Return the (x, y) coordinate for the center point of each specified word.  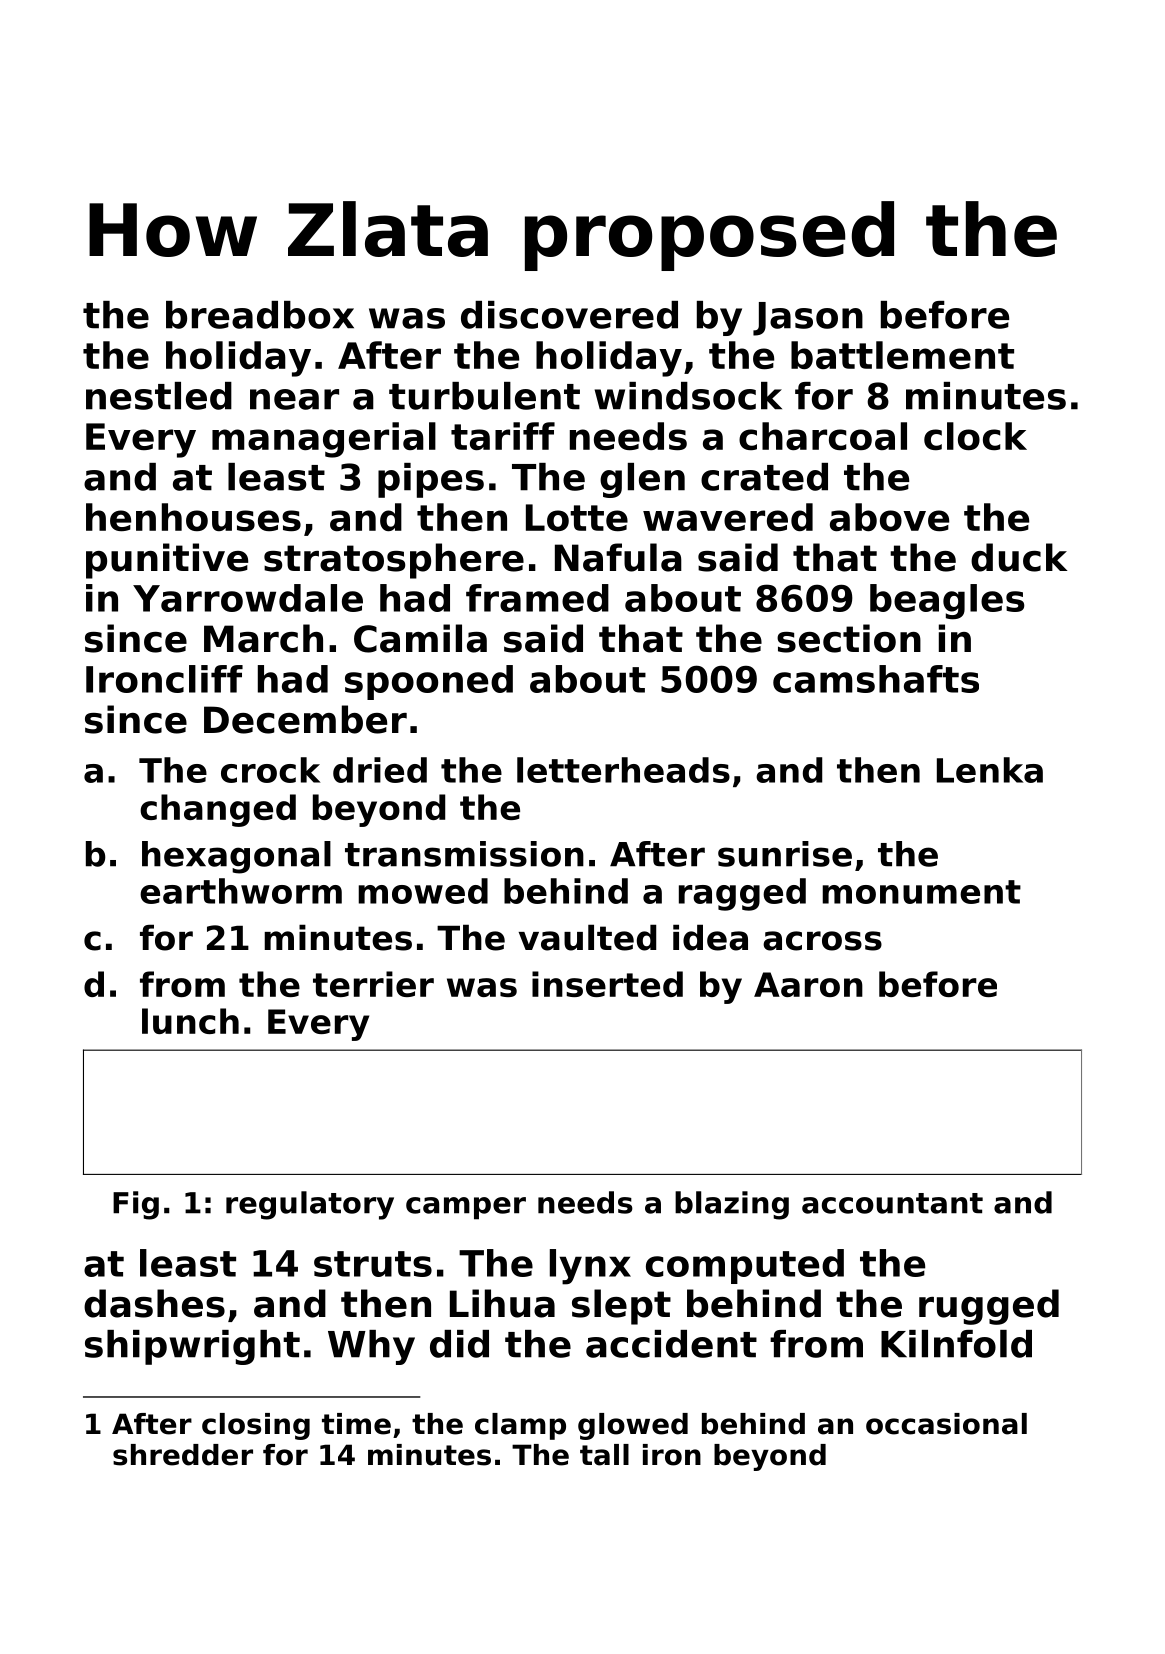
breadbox (260, 315)
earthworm (241, 891)
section (849, 638)
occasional (946, 1424)
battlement (902, 355)
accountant (892, 1203)
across (822, 941)
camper (466, 1208)
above (889, 517)
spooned (429, 682)
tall (604, 1455)
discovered (569, 315)
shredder (183, 1455)
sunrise (785, 854)
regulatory (310, 1205)
